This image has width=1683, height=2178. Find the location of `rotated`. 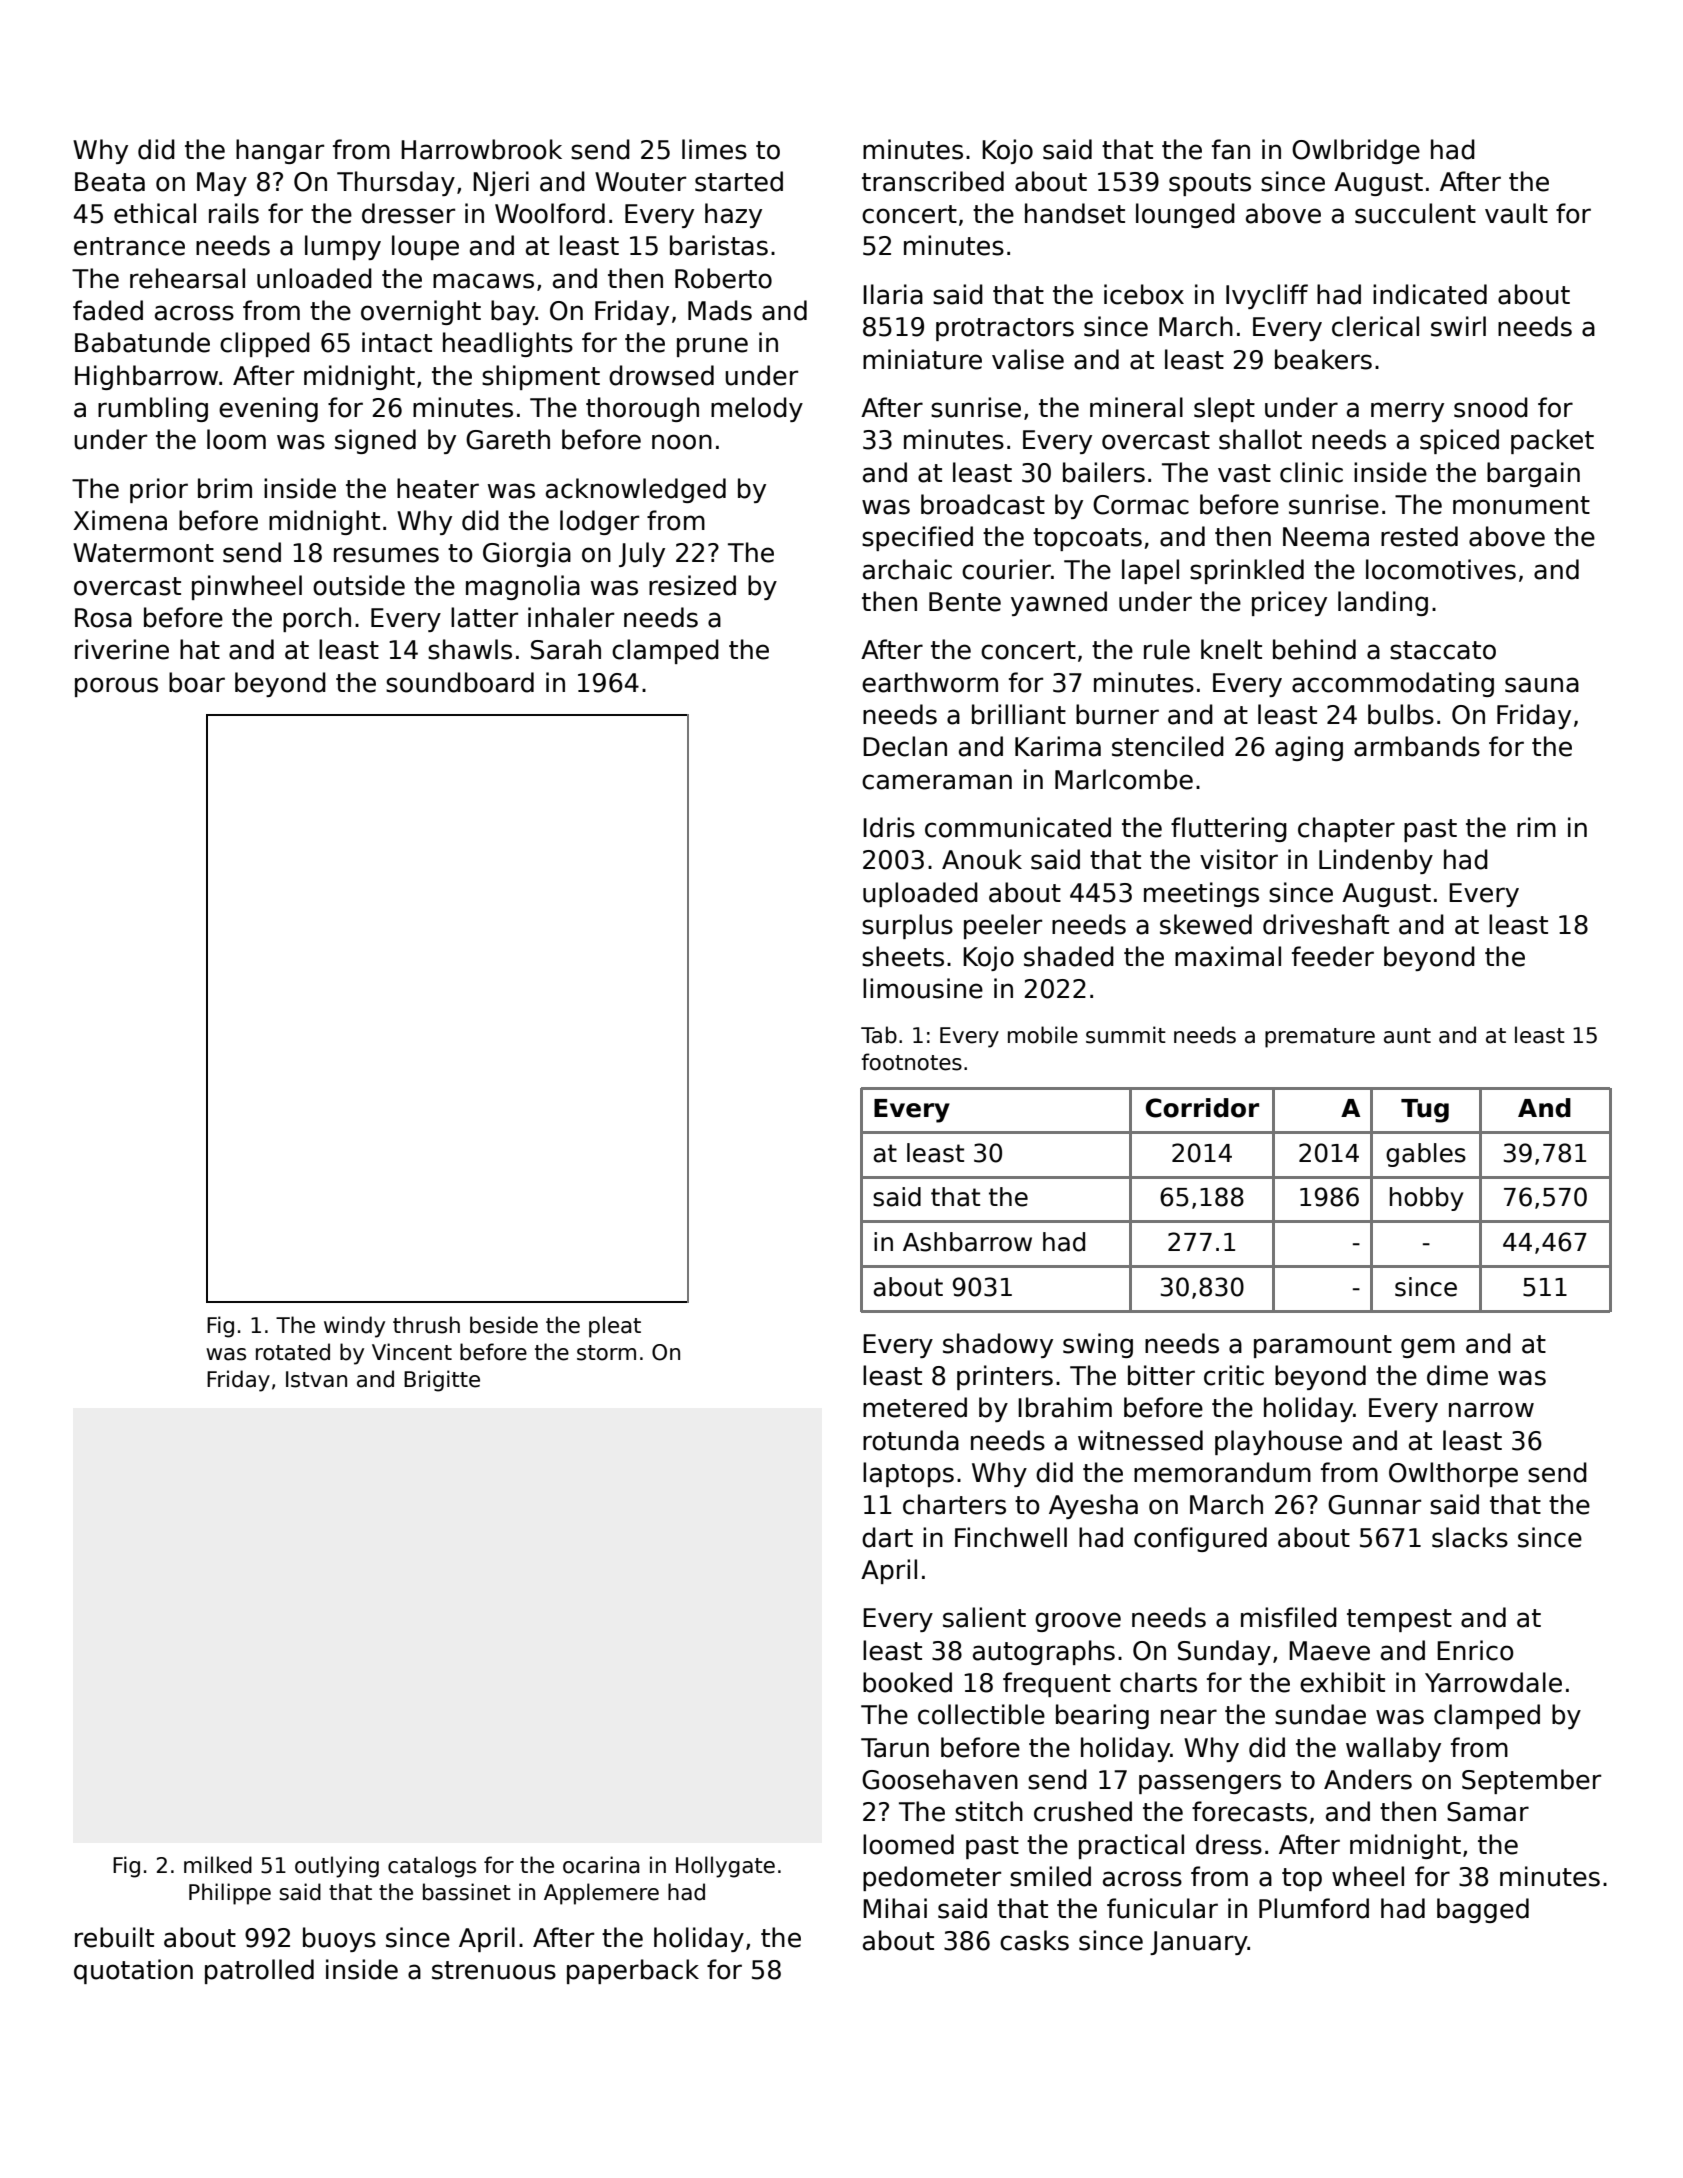

rotated is located at coordinates (293, 1352).
